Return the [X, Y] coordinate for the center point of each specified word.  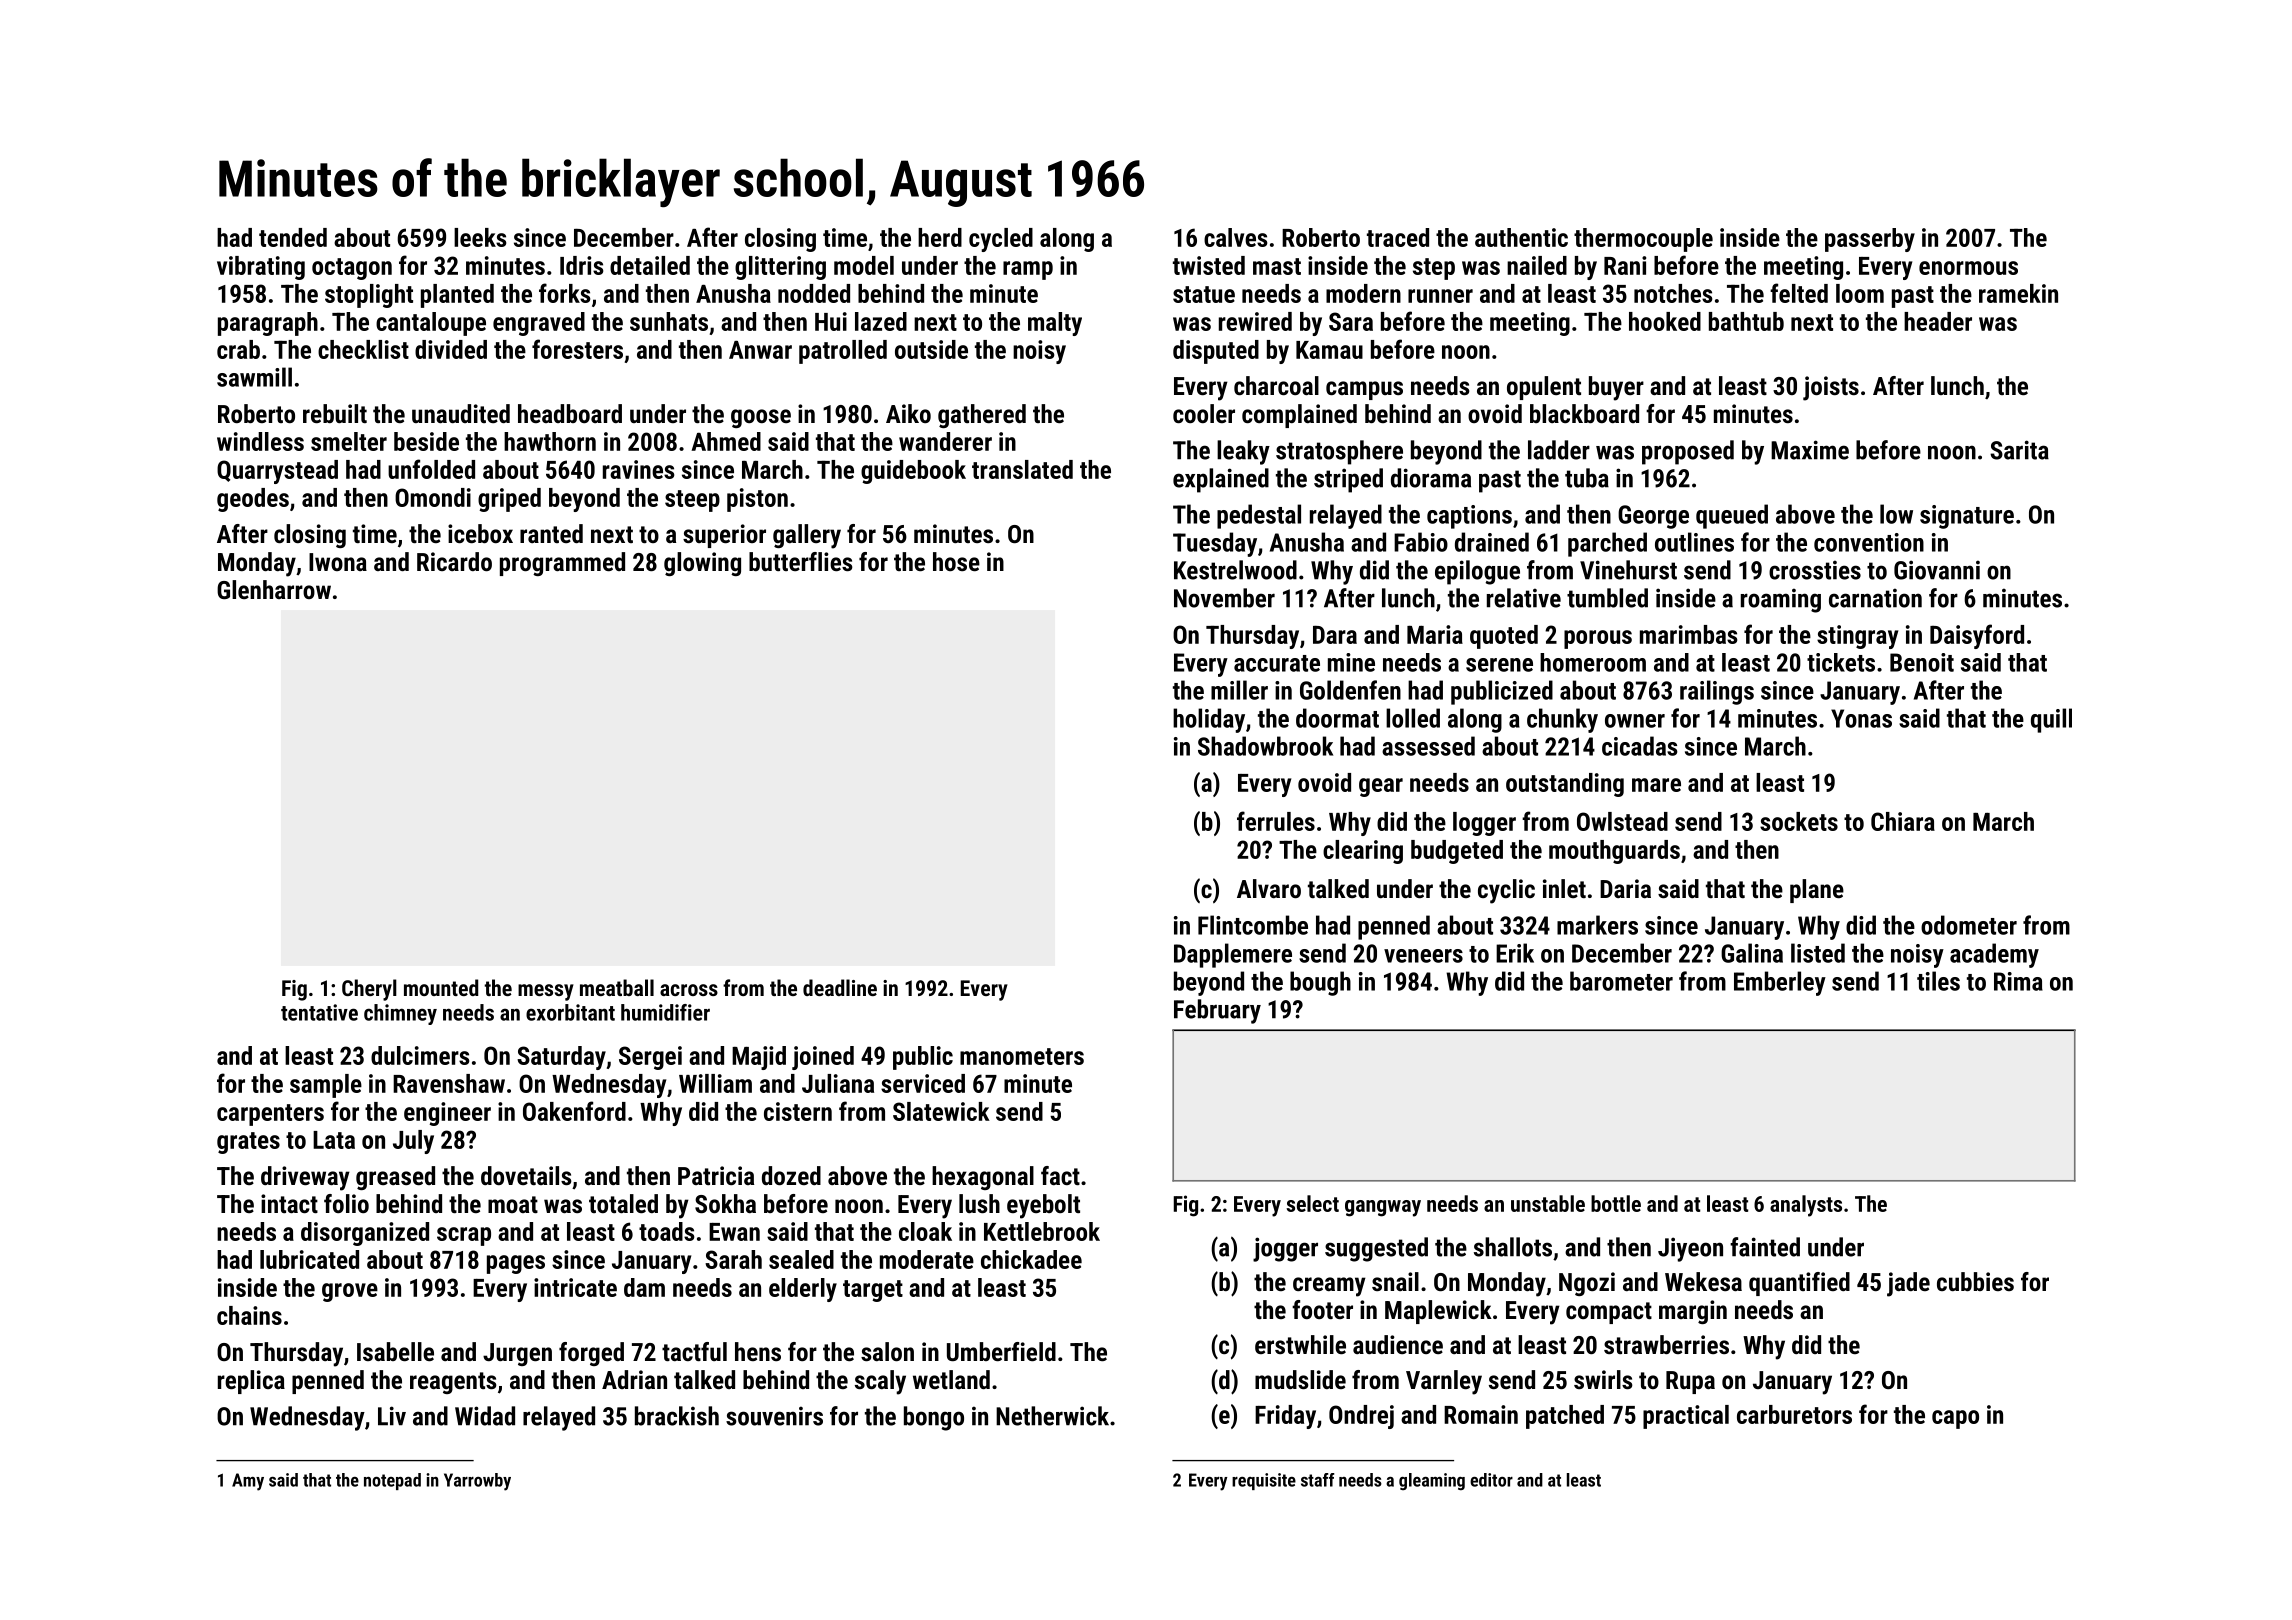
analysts [1806, 1206]
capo [1955, 1419]
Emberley [1780, 983]
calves [1235, 237]
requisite [1264, 1481]
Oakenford [574, 1111]
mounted [441, 987]
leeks [480, 237]
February [1217, 1011]
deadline [840, 987]
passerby [1870, 240]
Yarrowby [477, 1482]
